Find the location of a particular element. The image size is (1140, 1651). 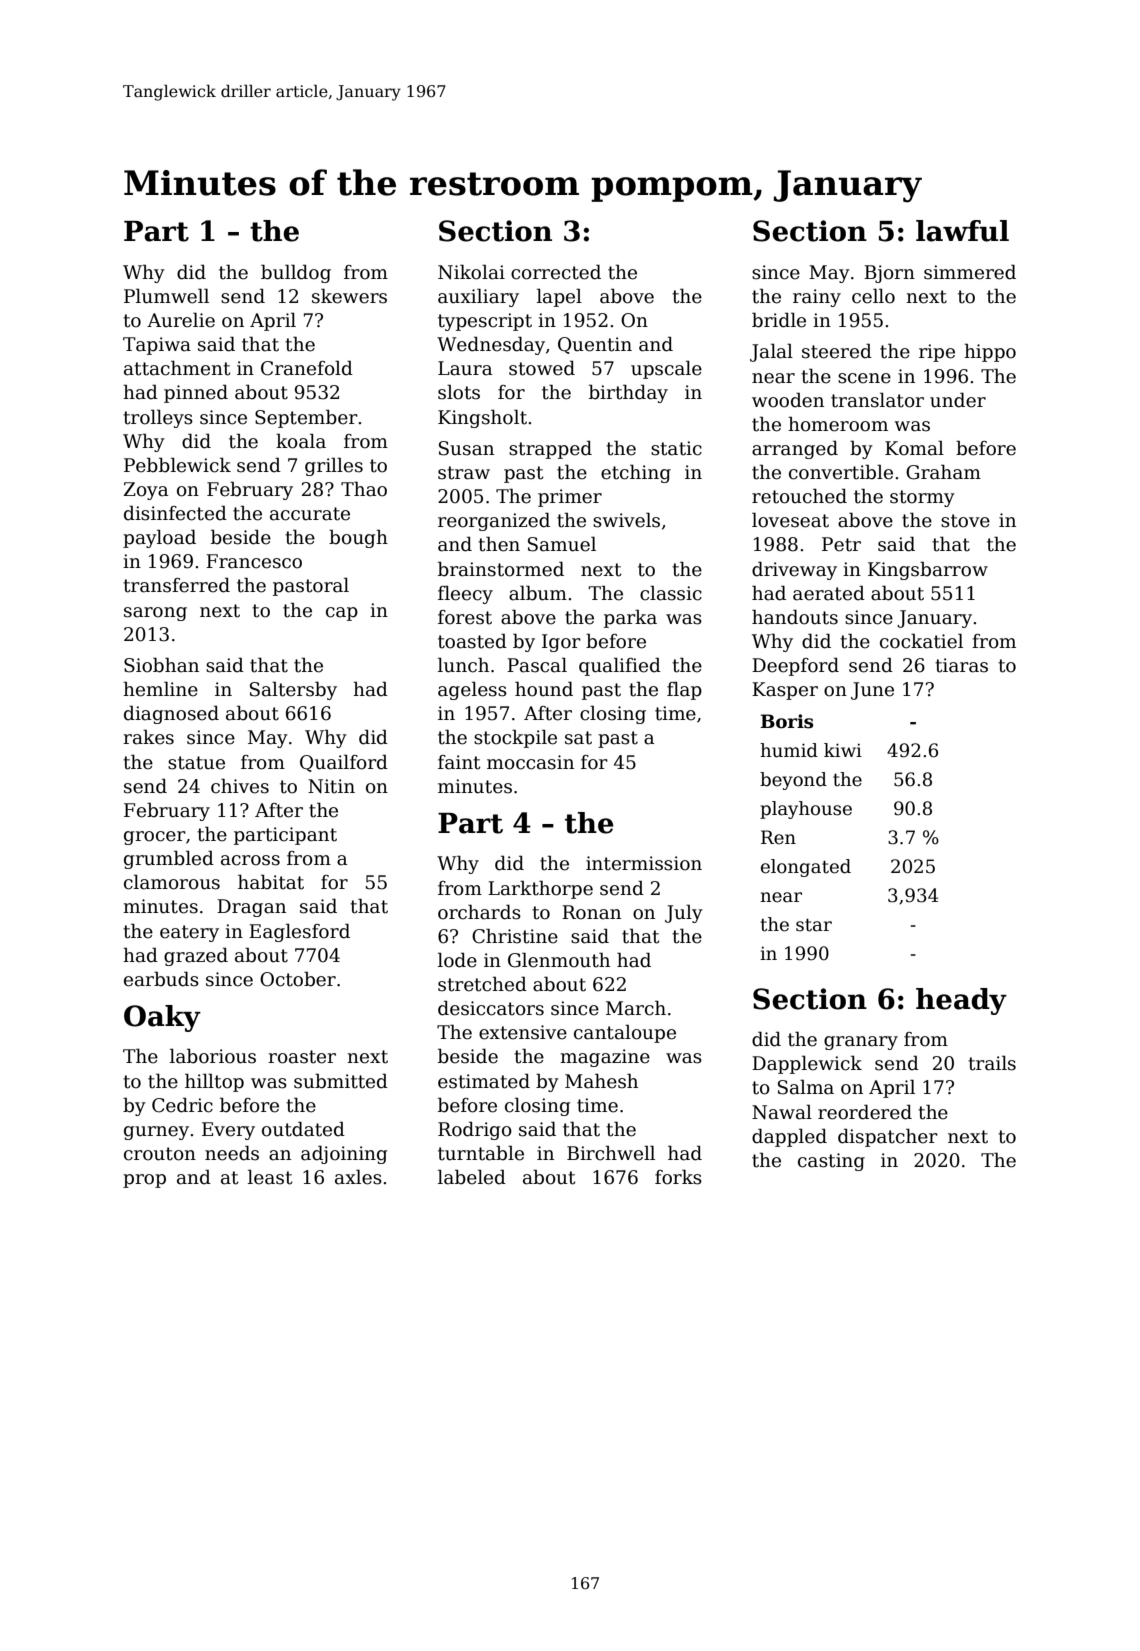

Bjorn is located at coordinates (889, 274).
